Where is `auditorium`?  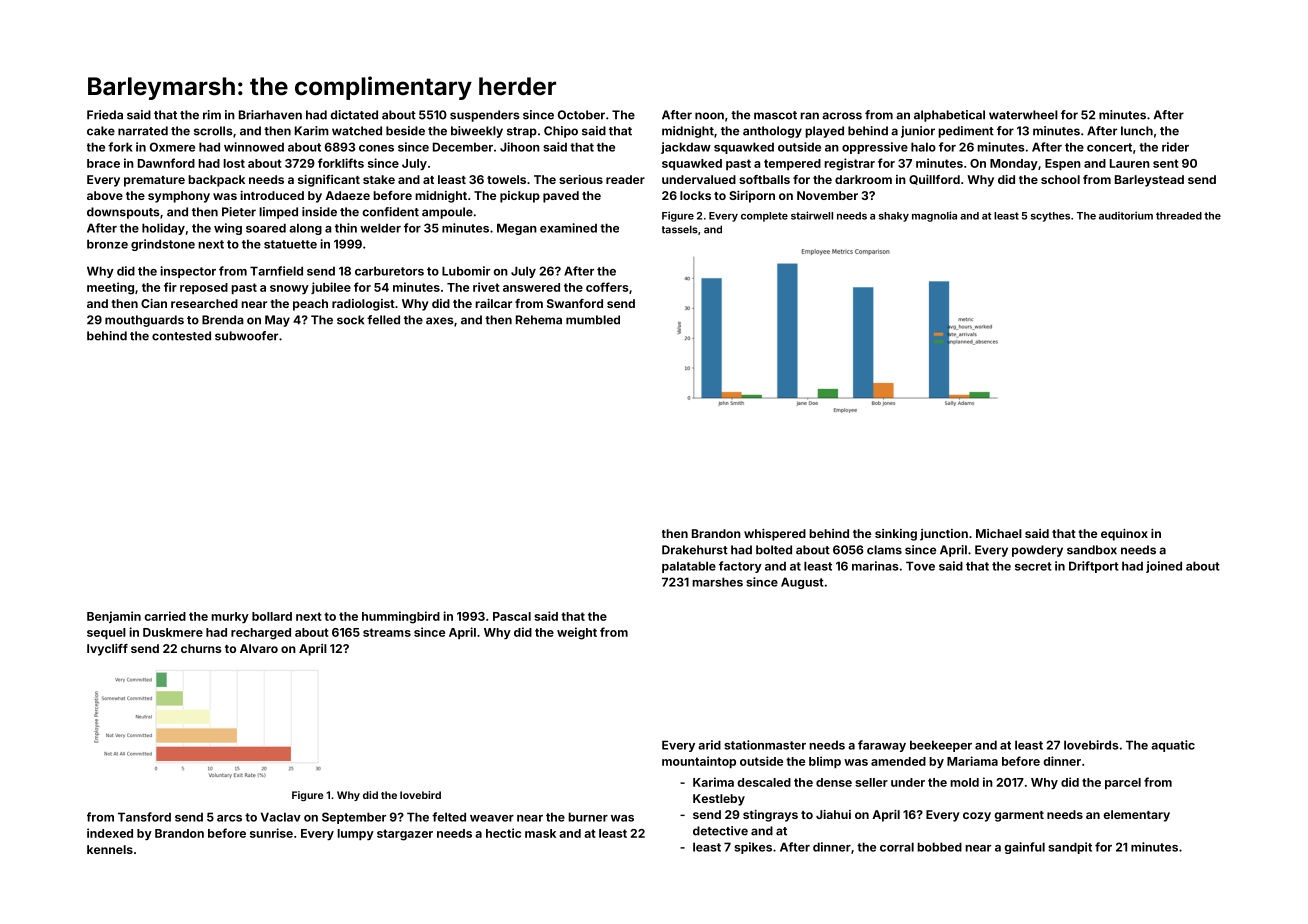 auditorium is located at coordinates (1126, 215).
